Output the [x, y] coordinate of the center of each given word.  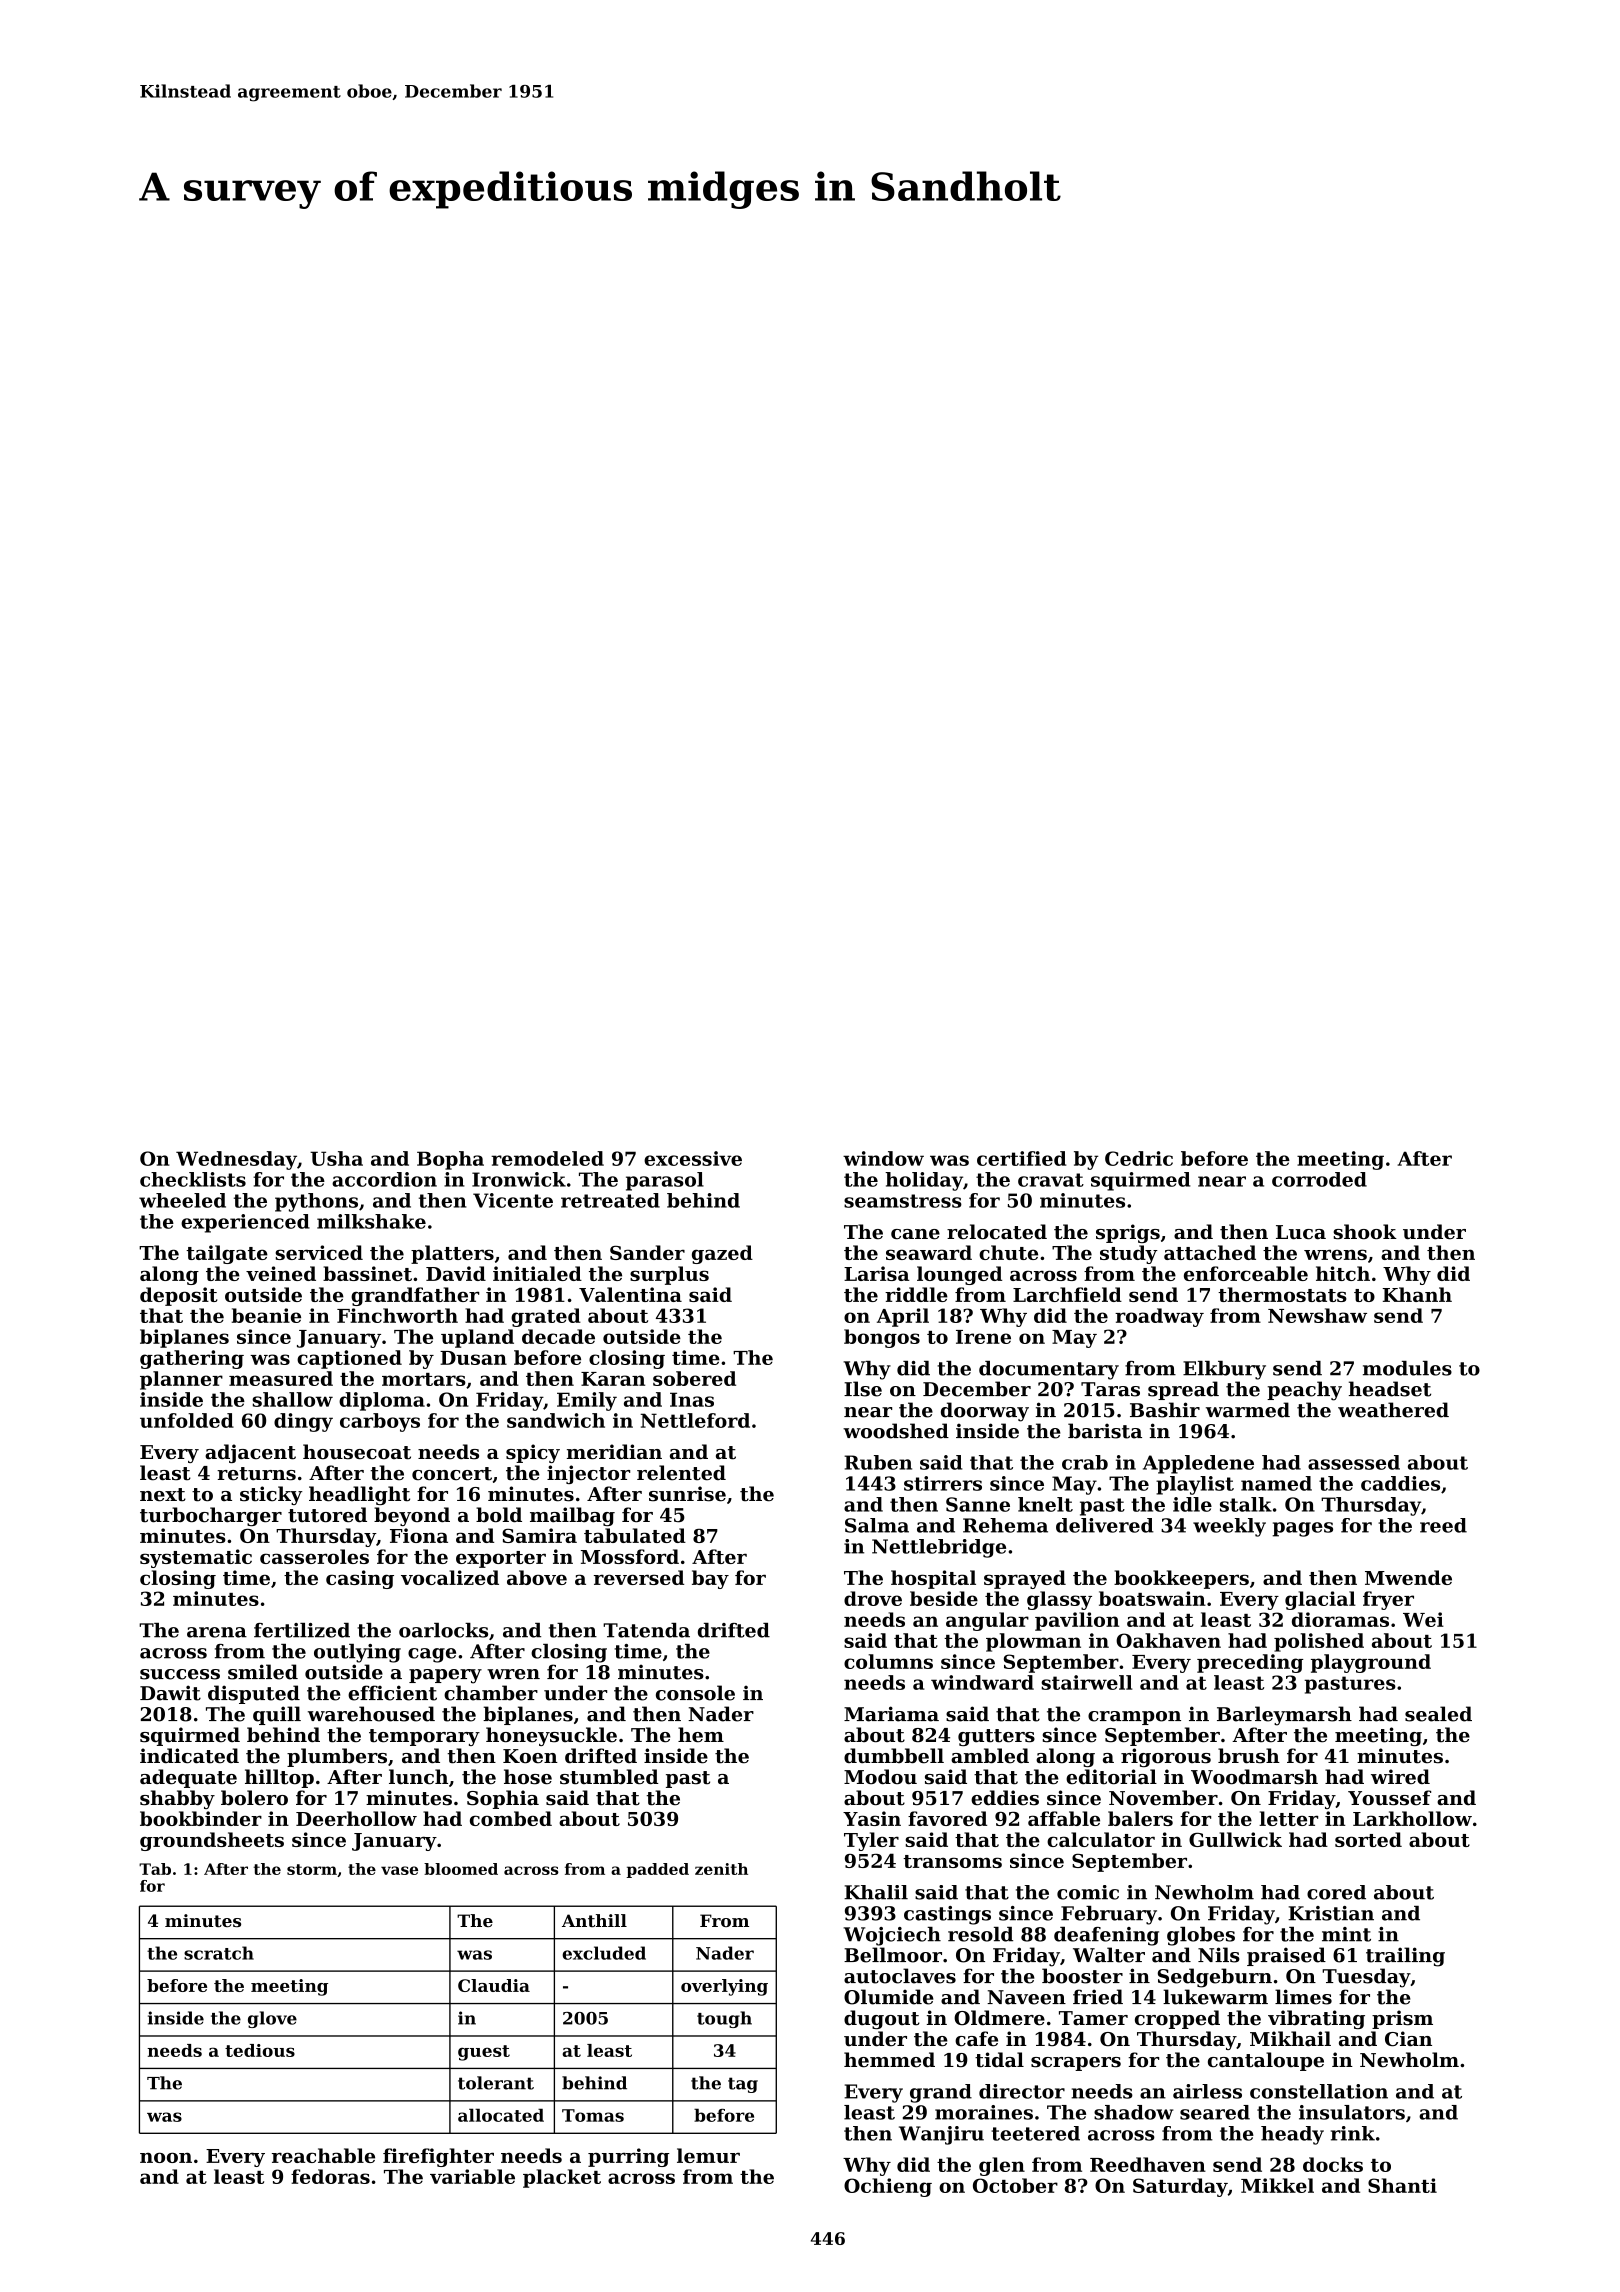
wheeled [182, 1200]
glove [272, 2019]
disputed [254, 1694]
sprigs [1128, 1233]
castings [947, 1915]
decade [558, 1336]
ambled [990, 1756]
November [1163, 1798]
